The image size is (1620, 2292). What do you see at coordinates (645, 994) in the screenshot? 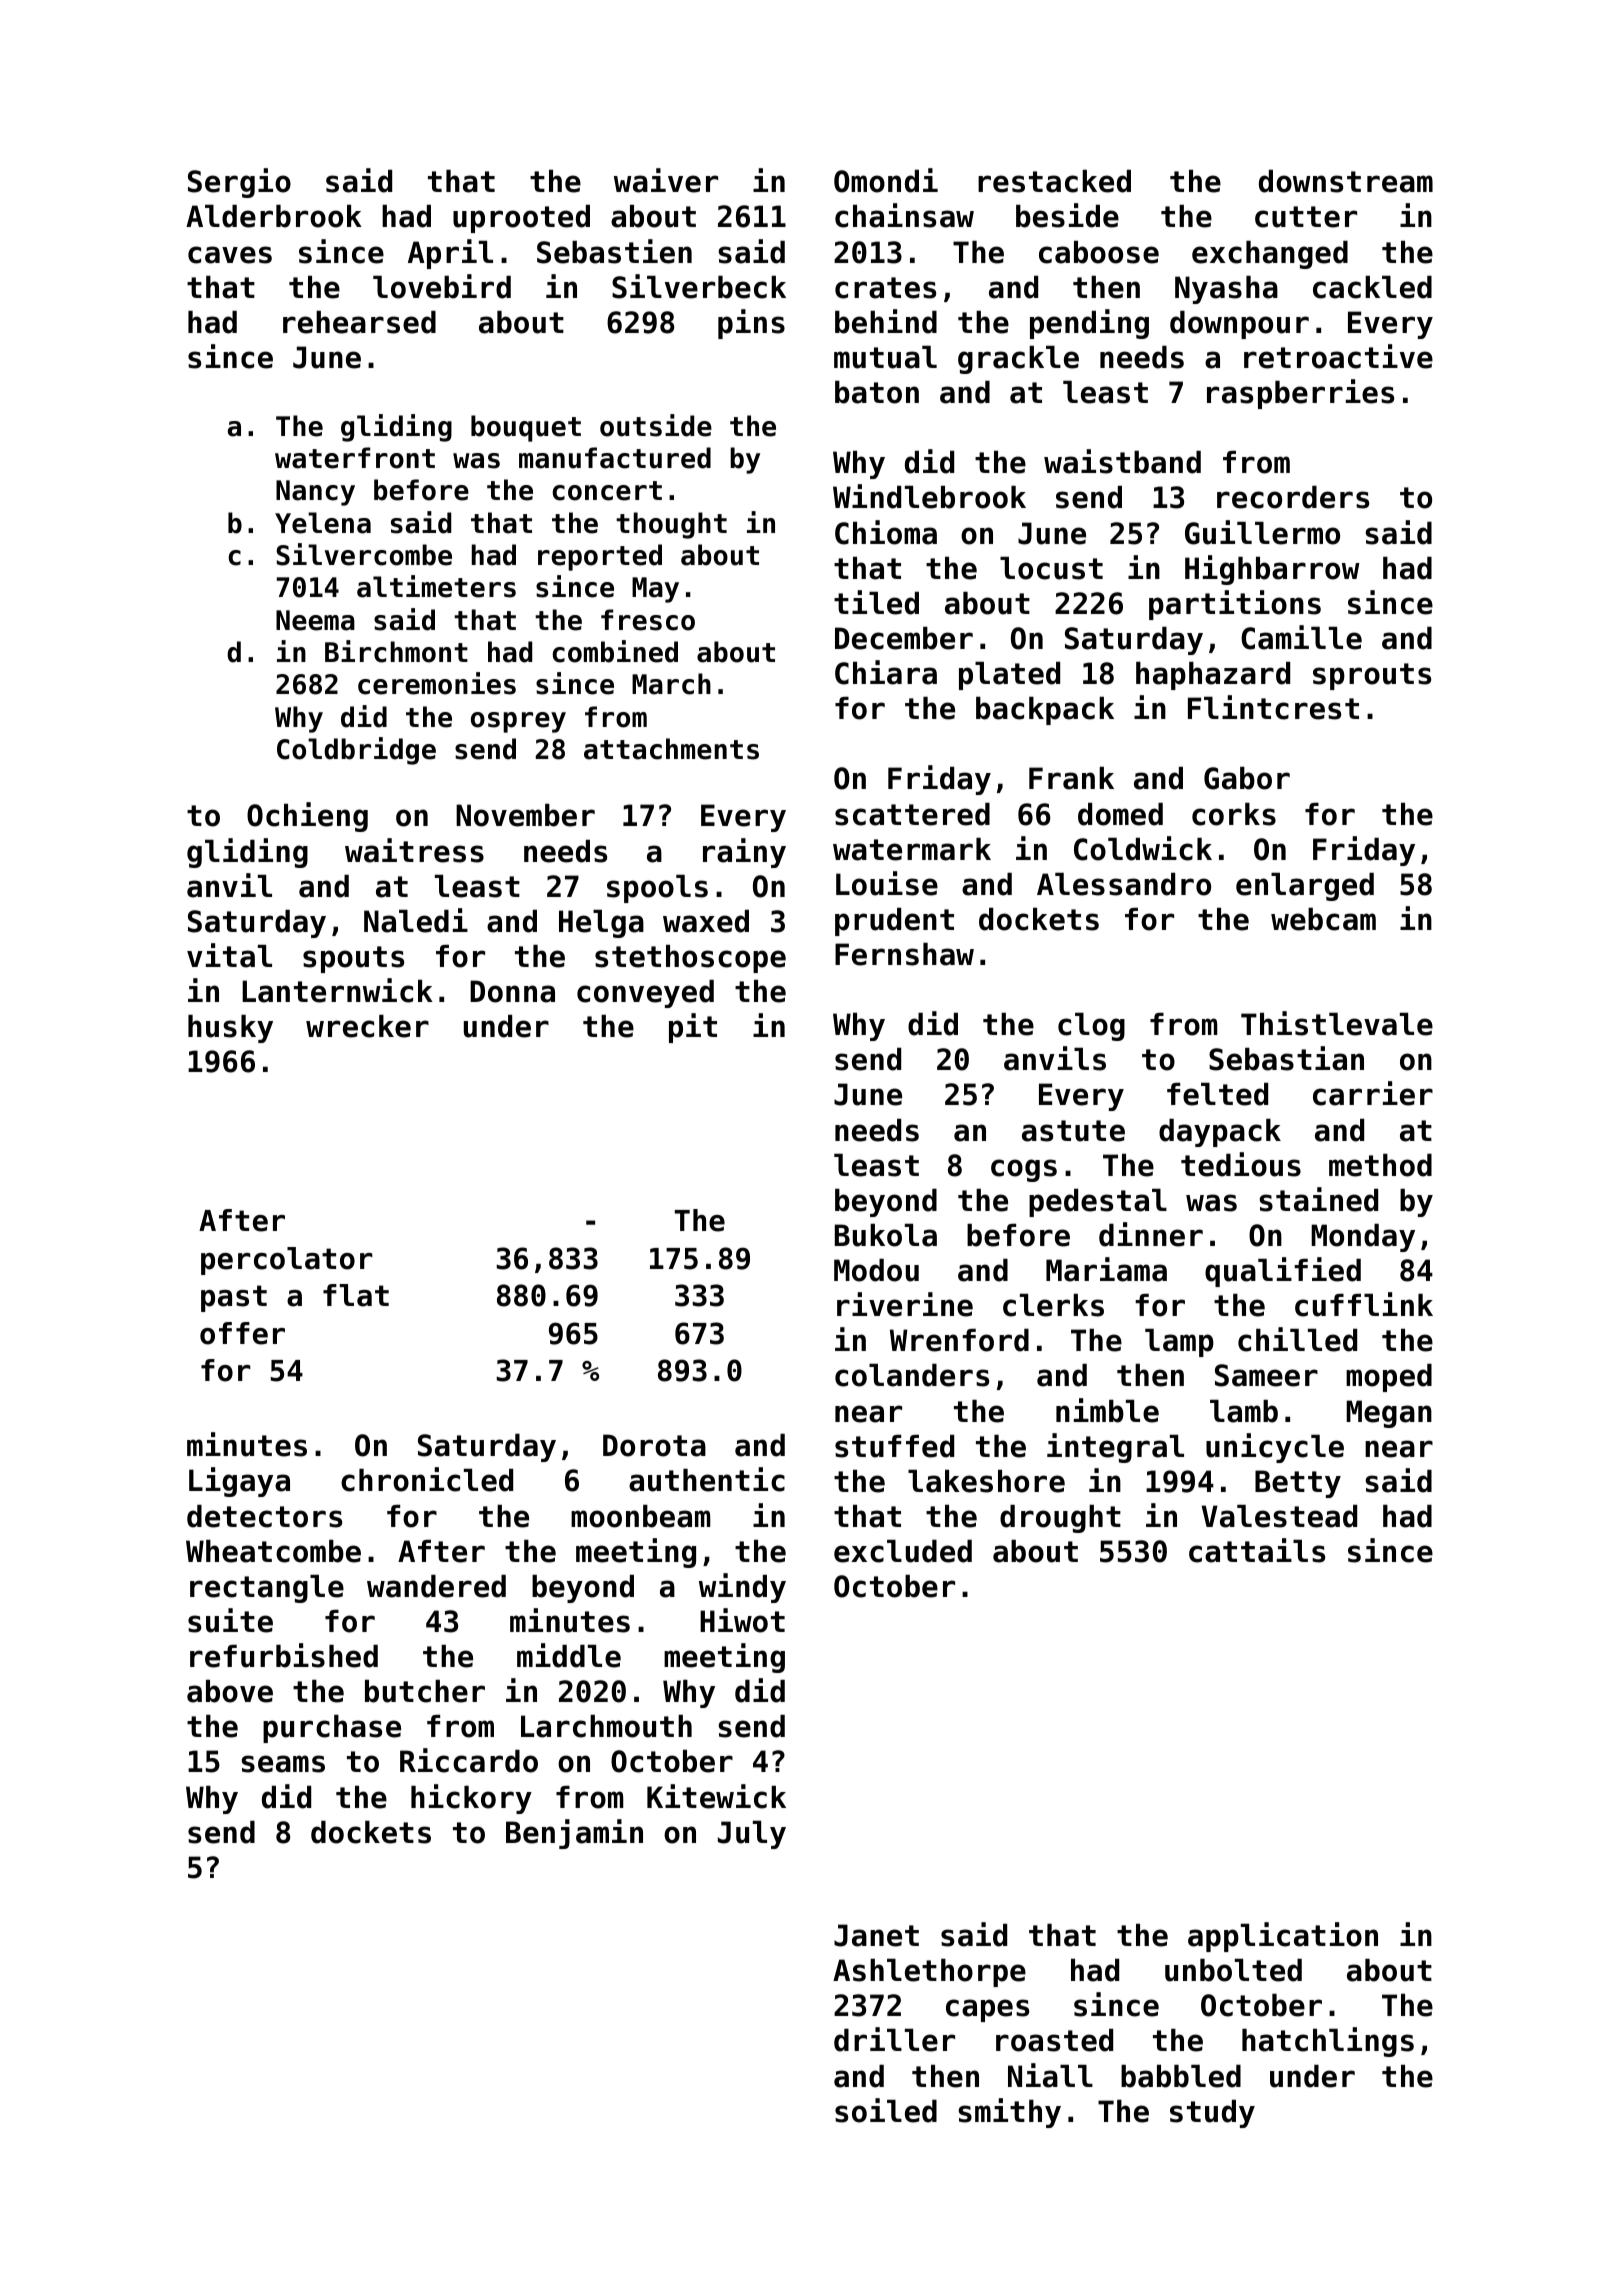
I see `conveyed` at bounding box center [645, 994].
